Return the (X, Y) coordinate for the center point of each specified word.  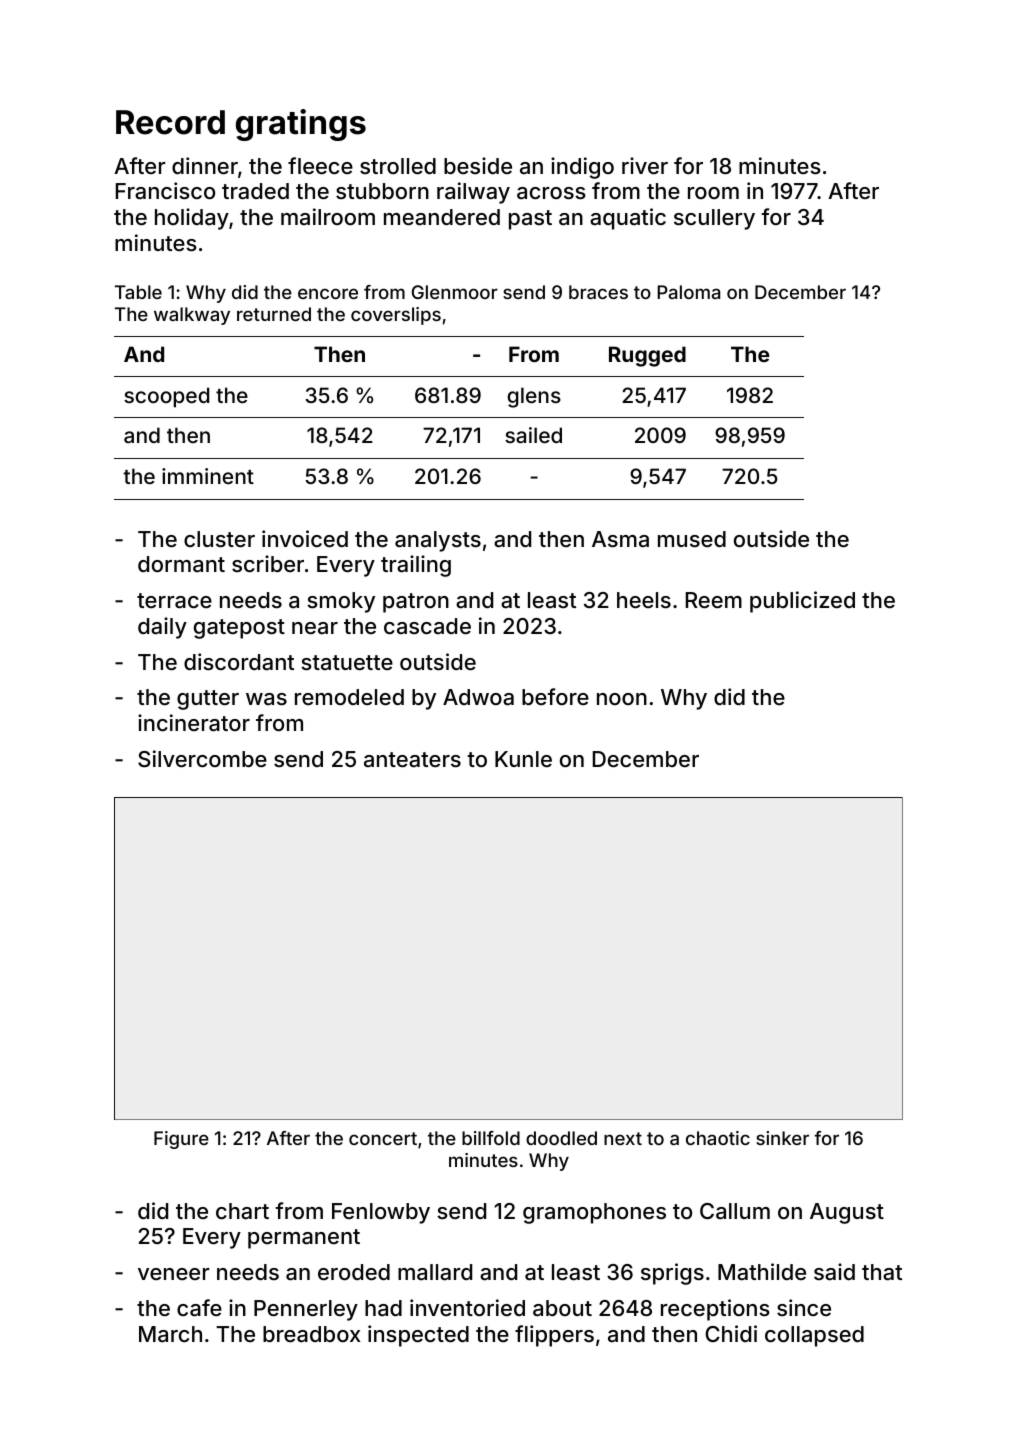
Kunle (523, 759)
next (623, 1138)
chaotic (718, 1138)
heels (644, 600)
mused (692, 539)
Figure (181, 1140)
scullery (714, 219)
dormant (181, 564)
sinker (782, 1138)
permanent (304, 1239)
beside (478, 165)
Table (138, 292)
